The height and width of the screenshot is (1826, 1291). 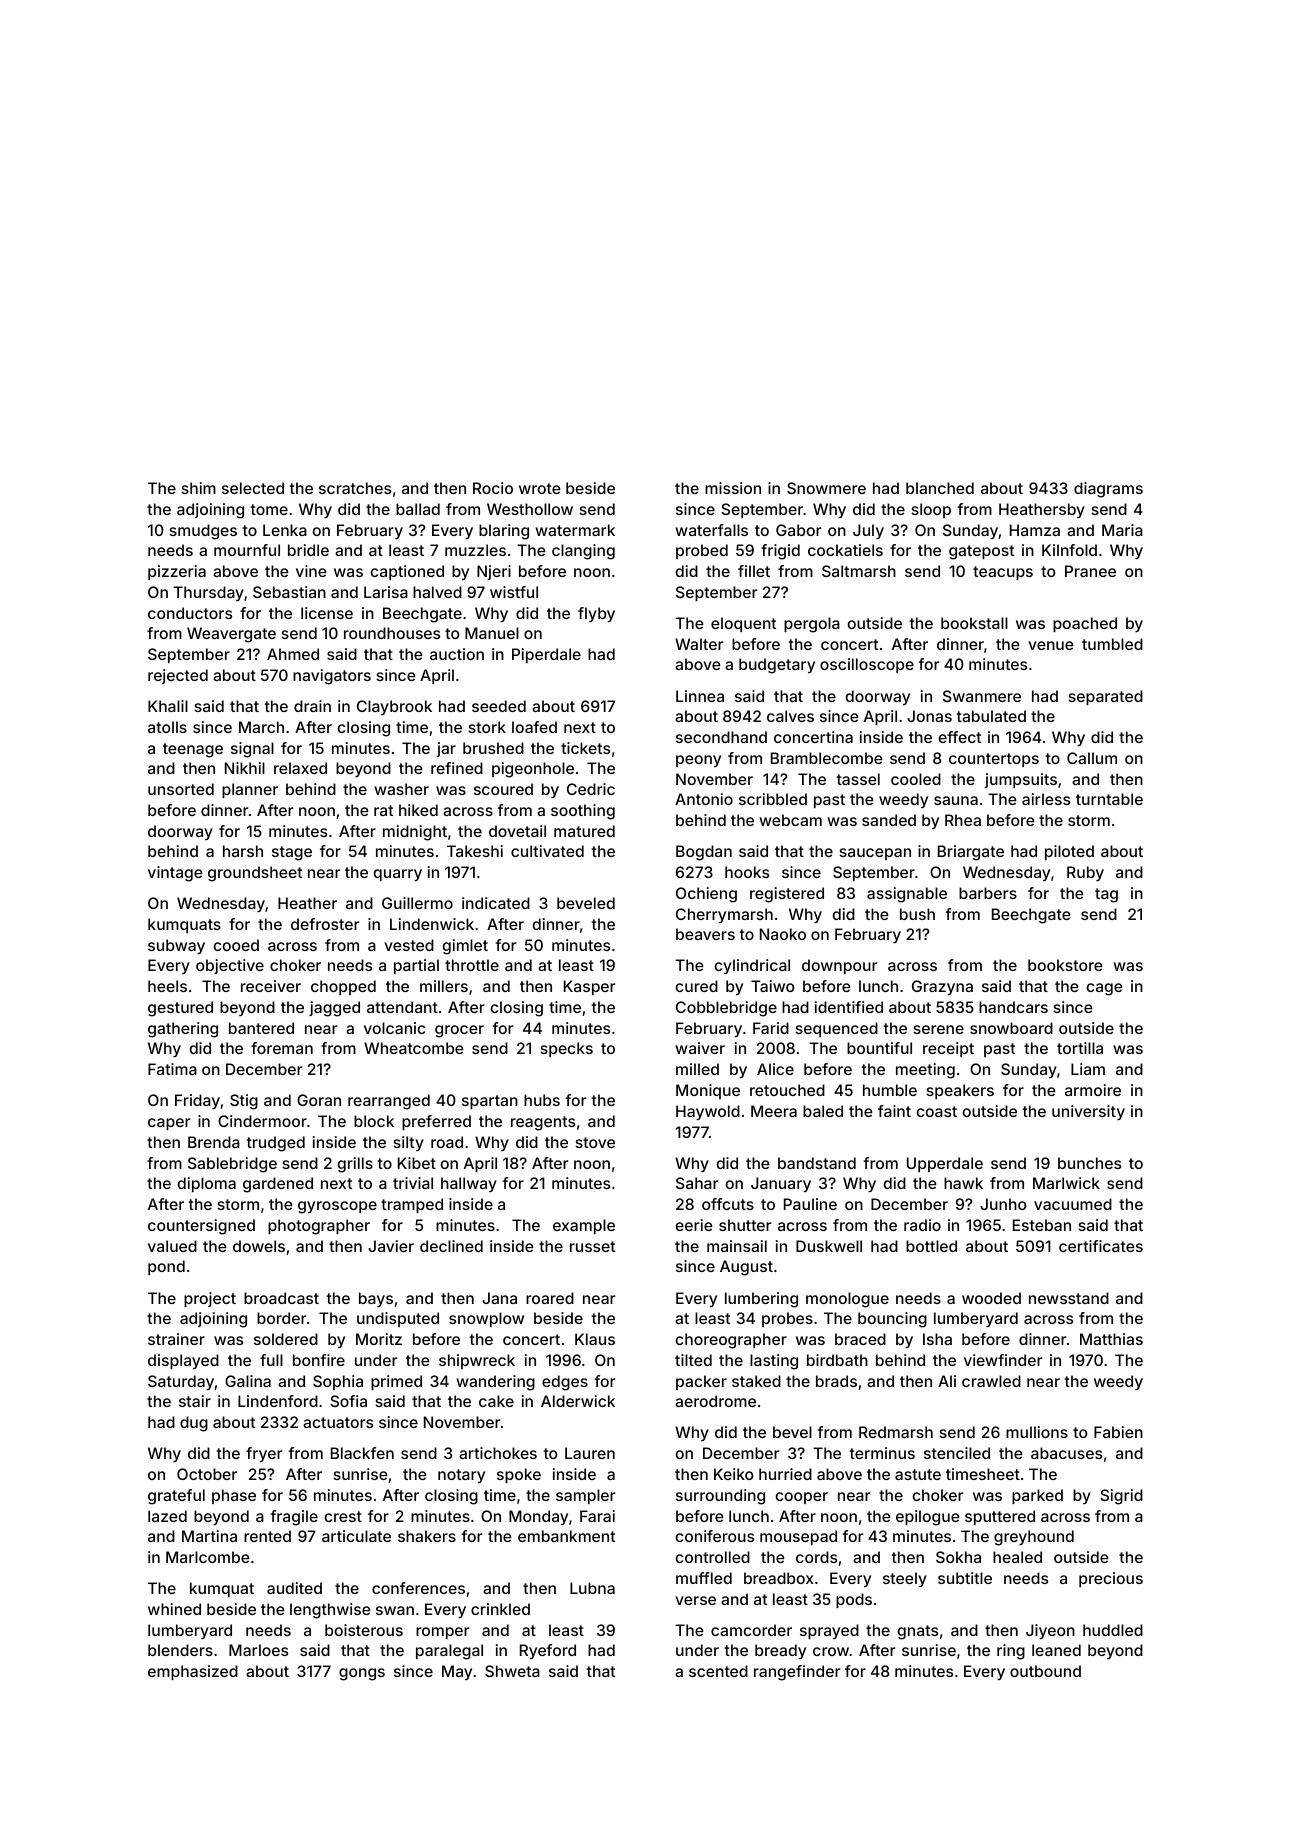 What do you see at coordinates (540, 488) in the screenshot?
I see `wrote` at bounding box center [540, 488].
